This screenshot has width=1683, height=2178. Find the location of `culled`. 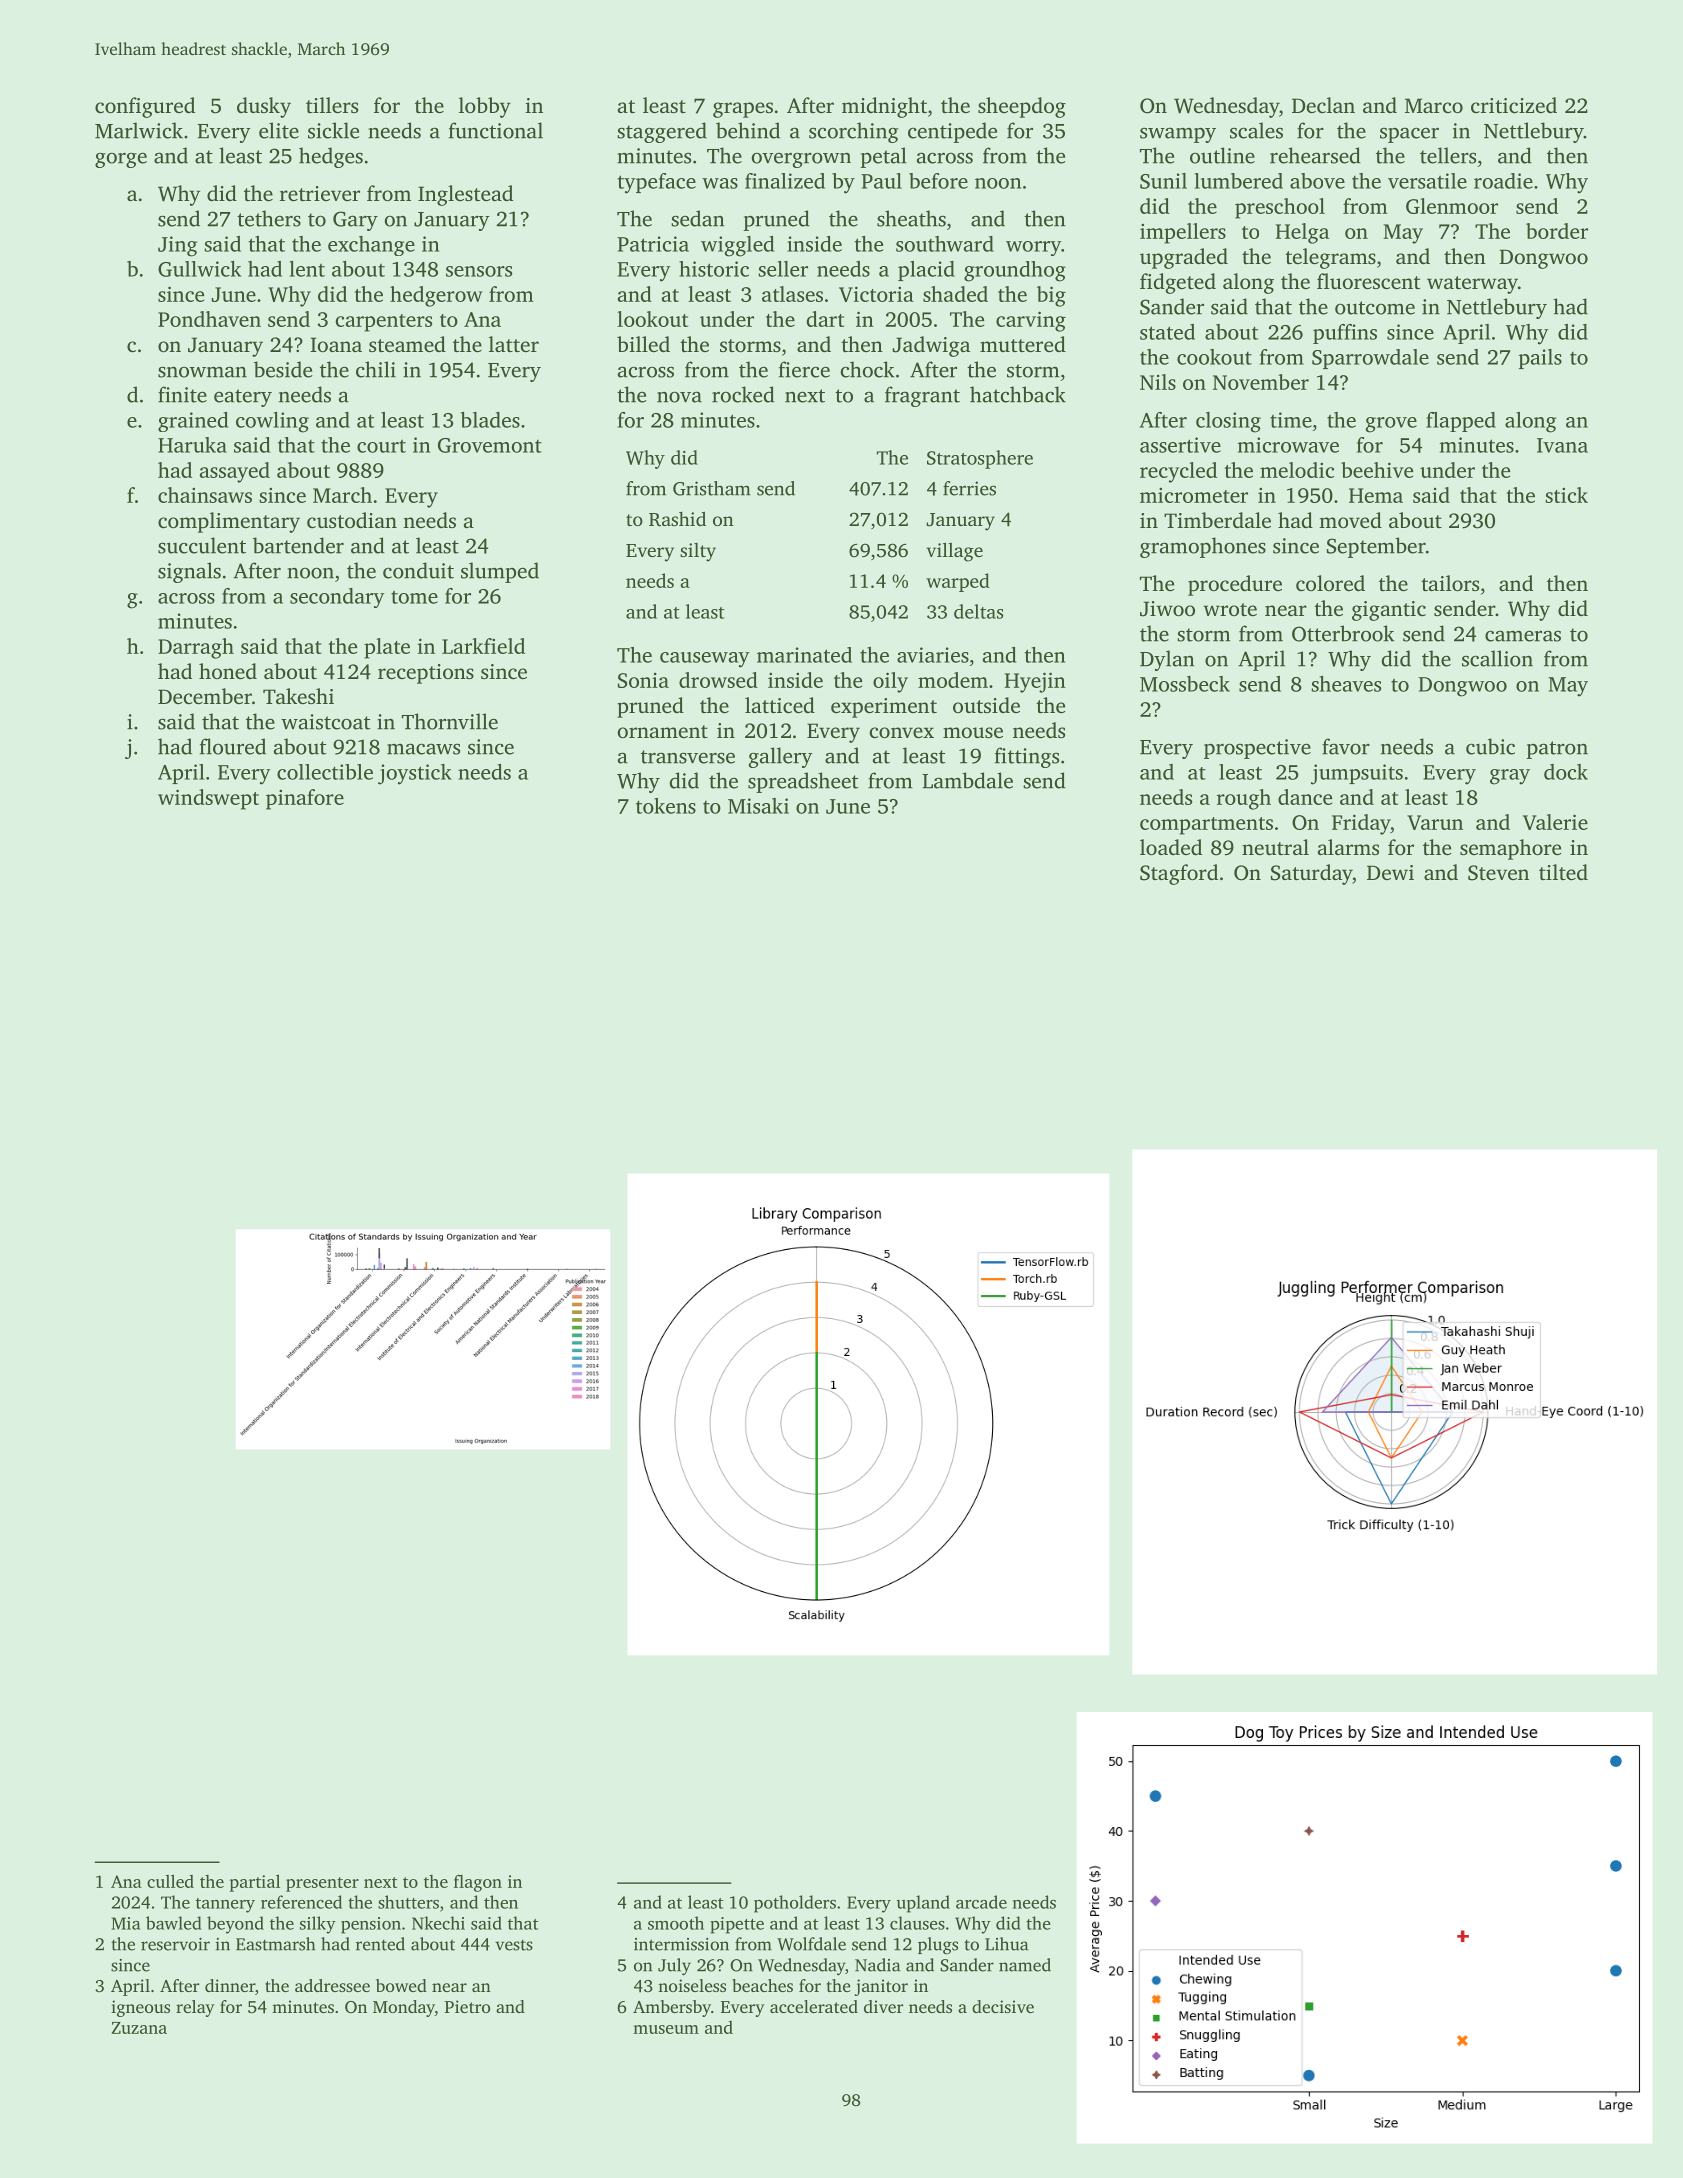

culled is located at coordinates (170, 1881).
